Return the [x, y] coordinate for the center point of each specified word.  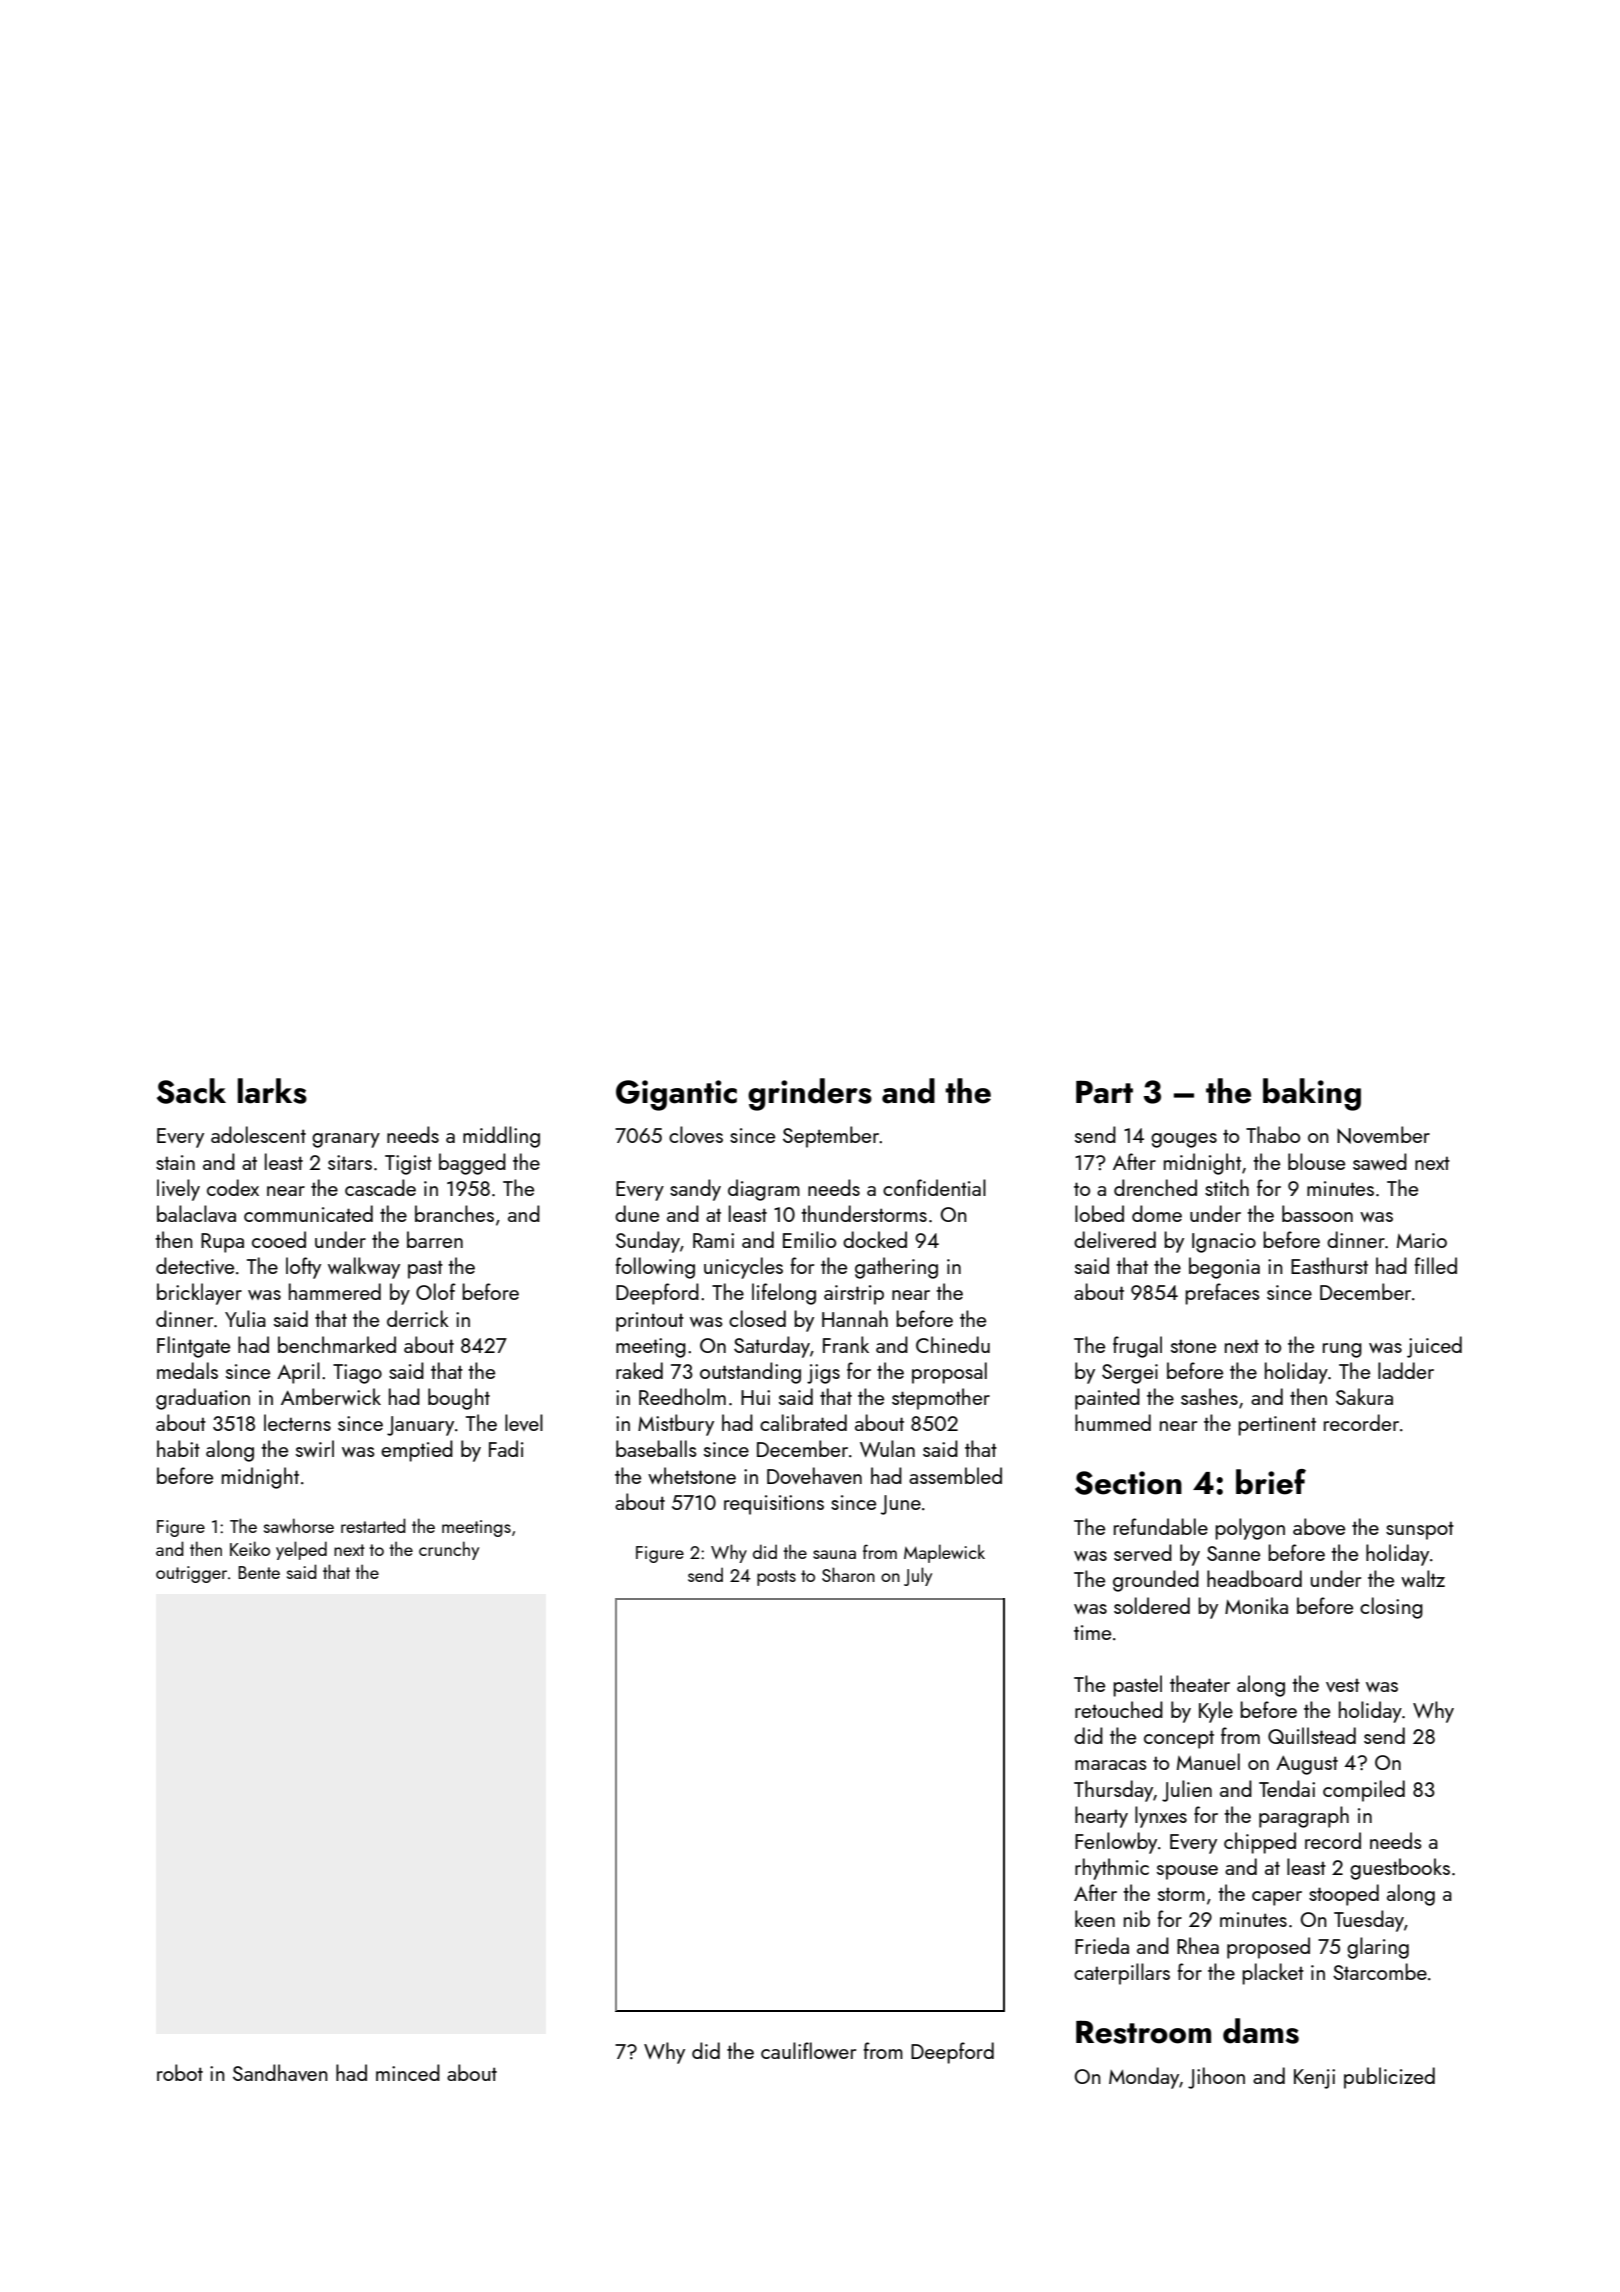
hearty [1101, 1817]
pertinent [1277, 1426]
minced [408, 2072]
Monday [1144, 2078]
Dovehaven [814, 1475]
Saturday [772, 1347]
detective [195, 1265]
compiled [1364, 1791]
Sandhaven [280, 2072]
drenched [1155, 1187]
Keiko [250, 1548]
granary [346, 1140]
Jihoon [1216, 2078]
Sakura [1364, 1396]
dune [637, 1213]
